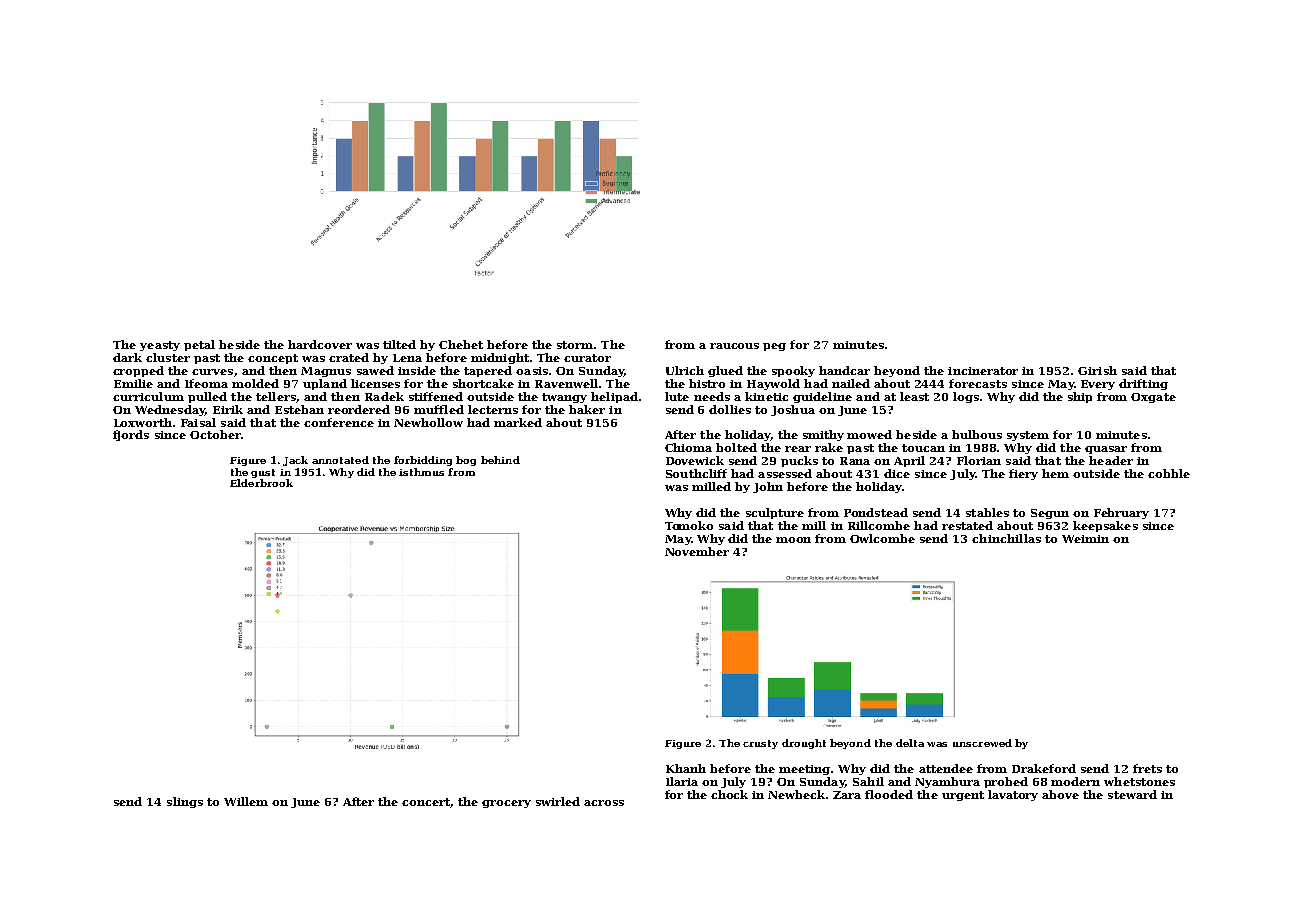 This page has width=1308, height=924. What do you see at coordinates (689, 525) in the page?
I see `Tomoko` at bounding box center [689, 525].
